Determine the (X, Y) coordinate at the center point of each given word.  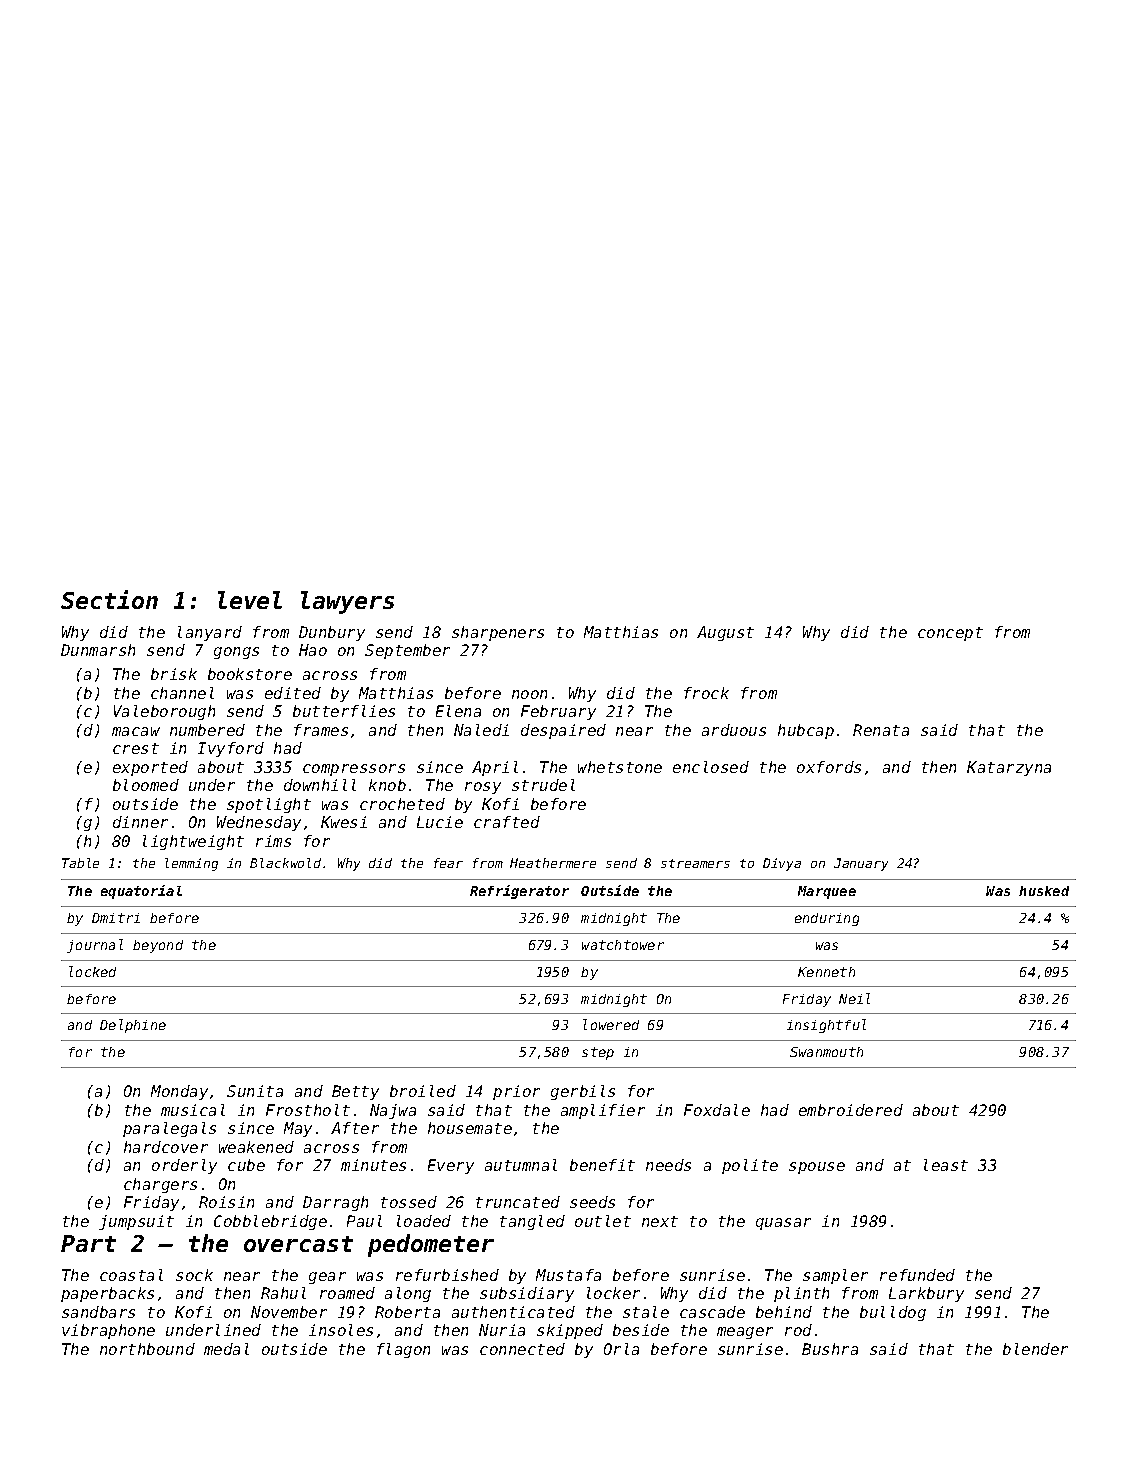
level (250, 600)
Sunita (255, 1091)
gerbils (583, 1092)
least (946, 1165)
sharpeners (498, 633)
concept (950, 634)
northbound (147, 1349)
